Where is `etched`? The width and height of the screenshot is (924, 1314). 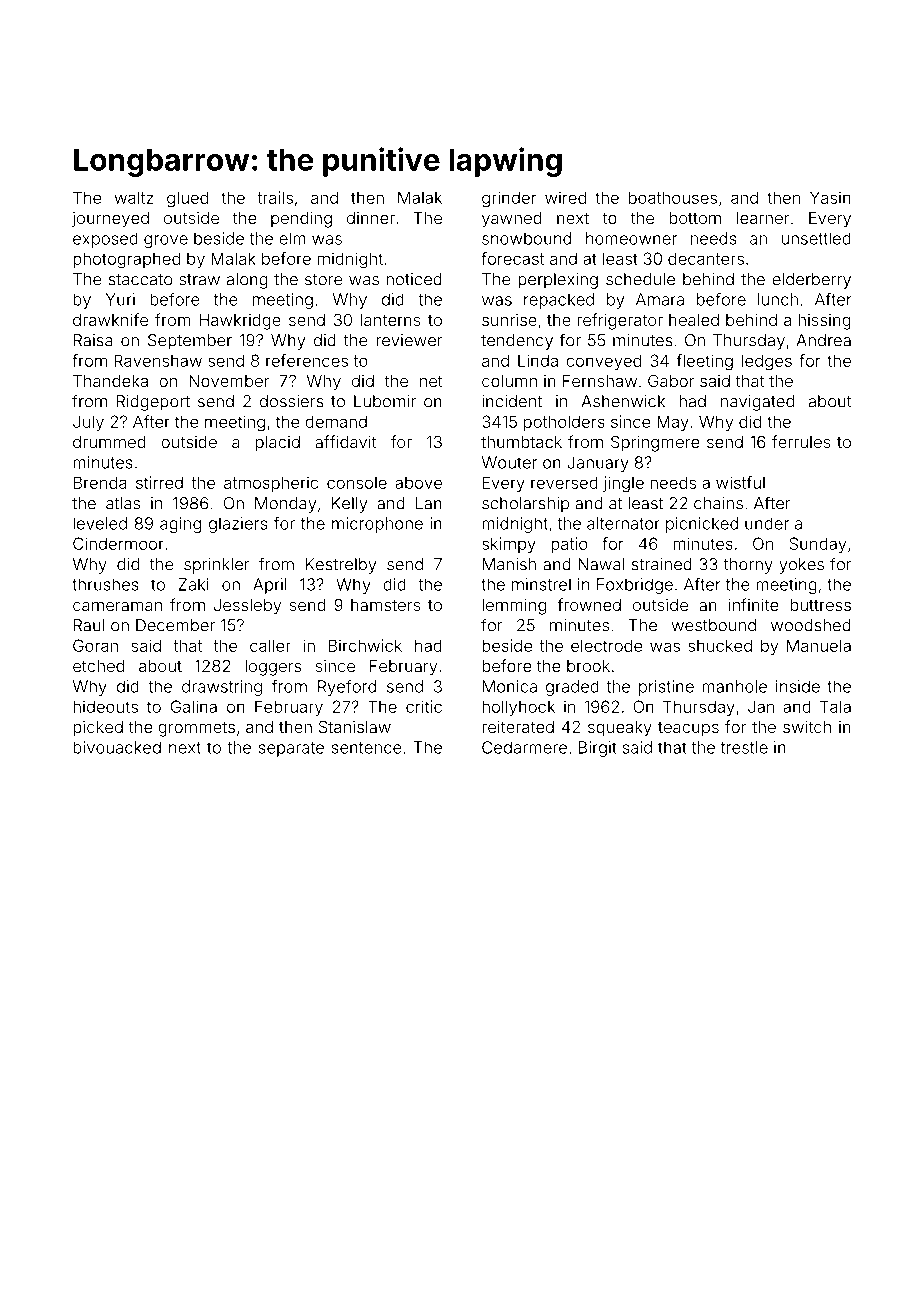
etched is located at coordinates (98, 666).
